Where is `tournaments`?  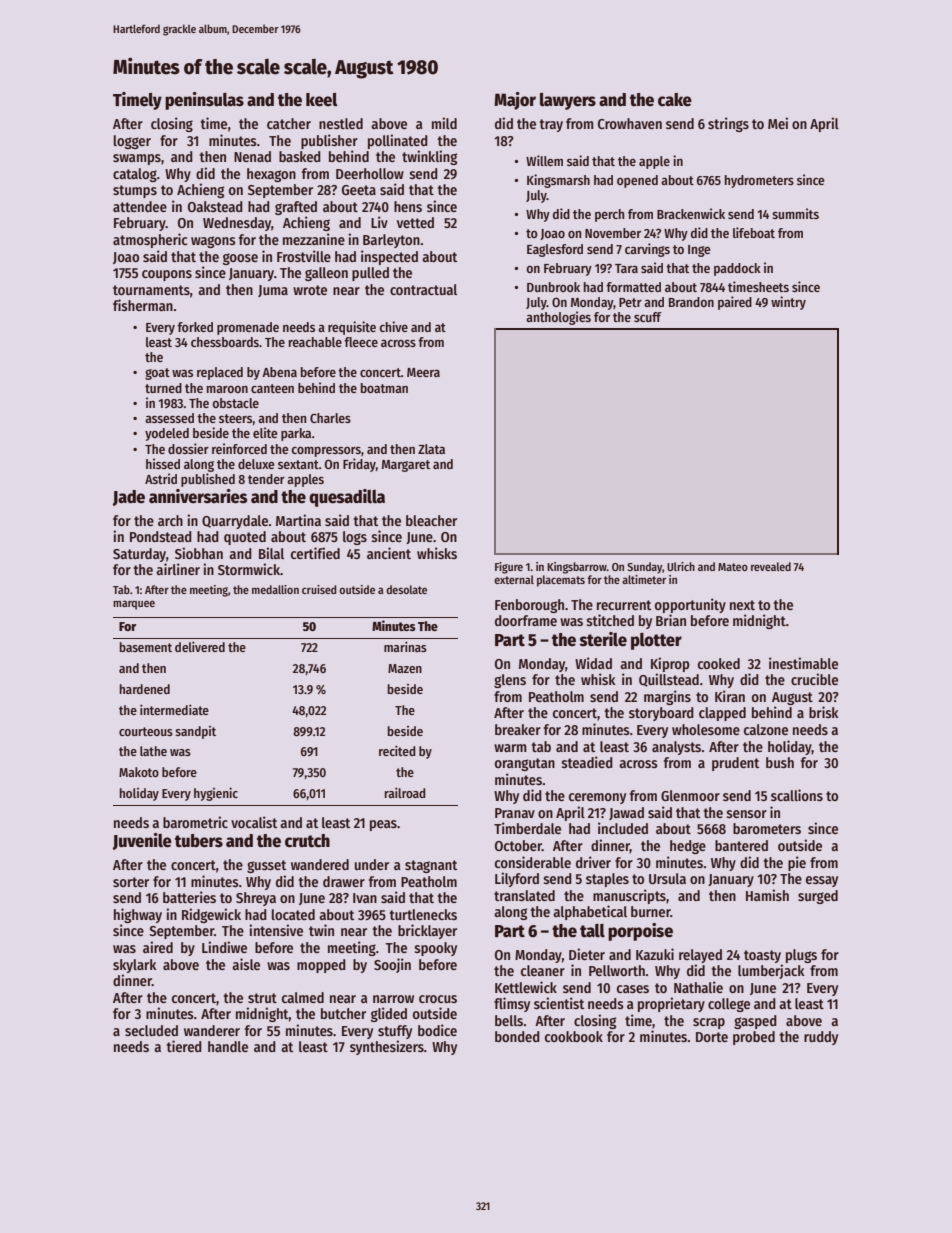
tournaments is located at coordinates (151, 290).
